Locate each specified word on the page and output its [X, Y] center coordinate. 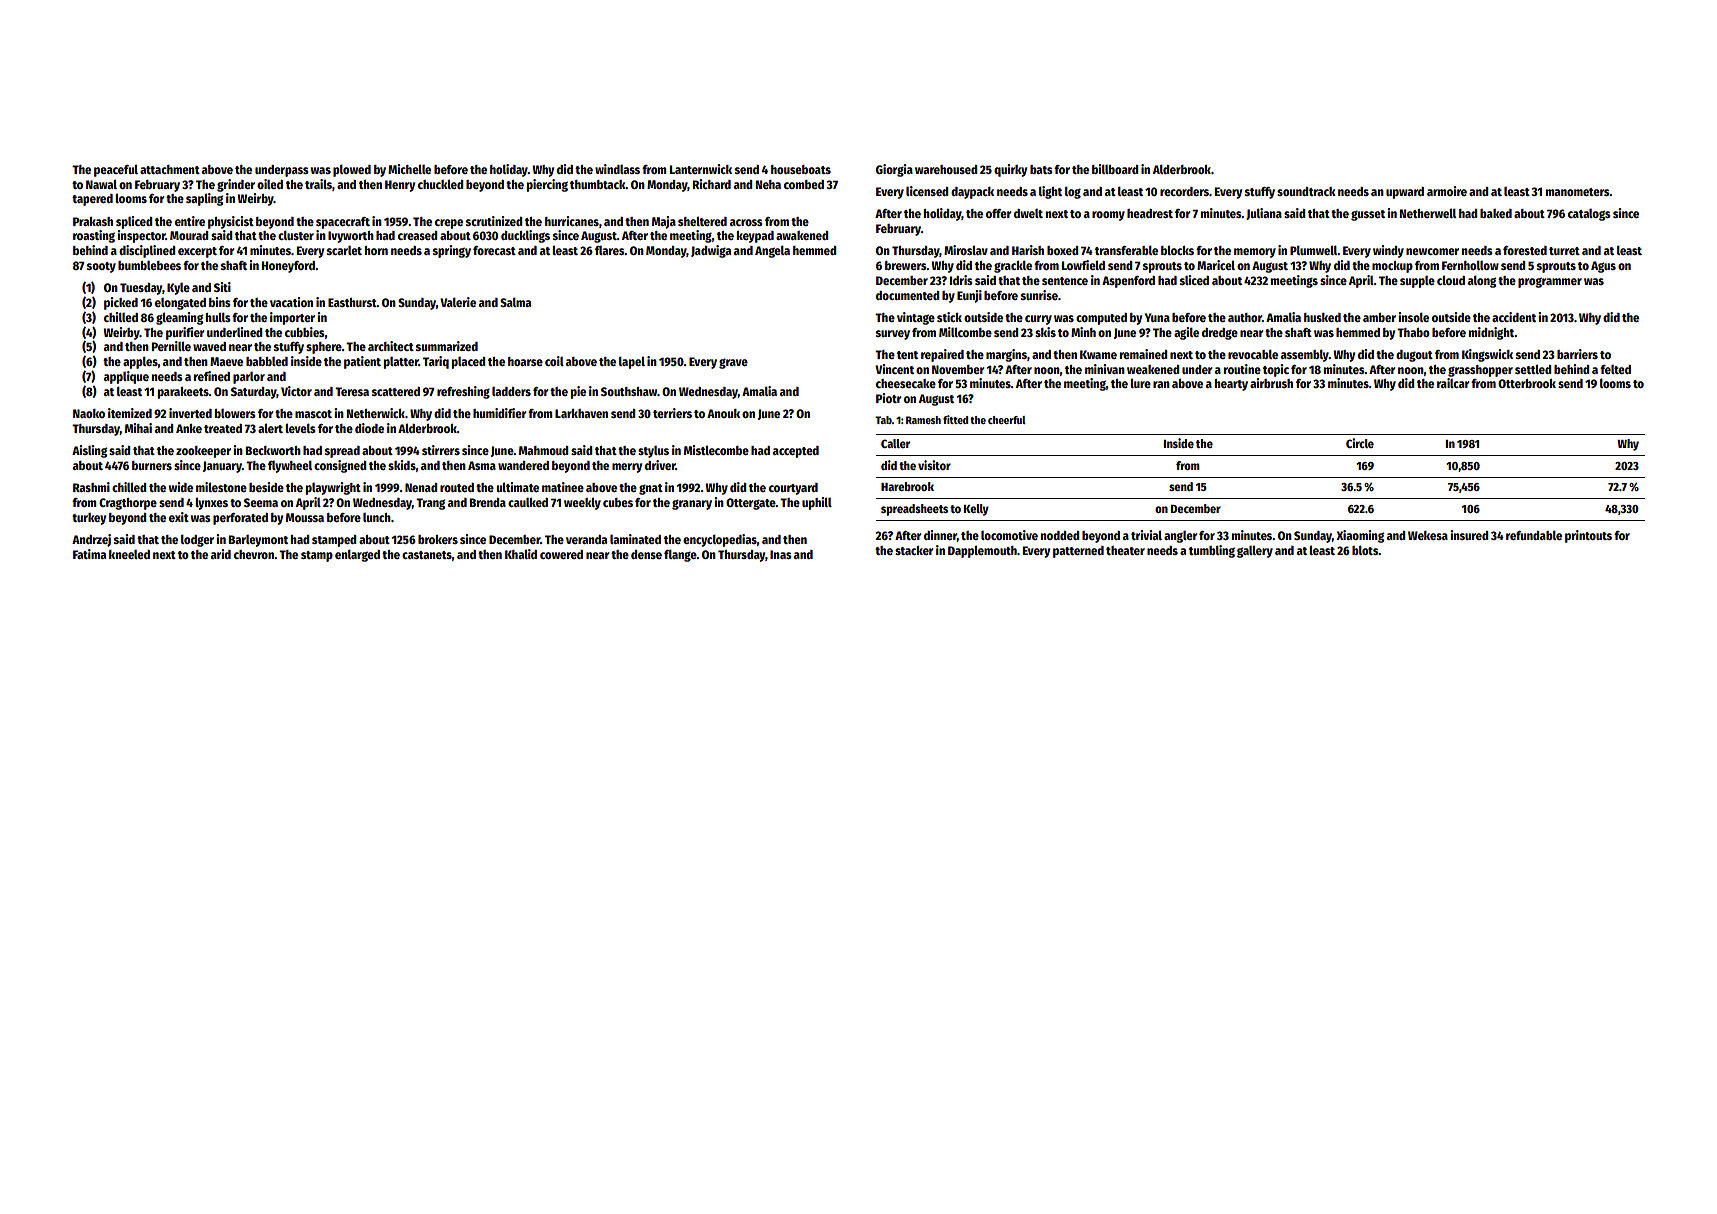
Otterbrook [1527, 383]
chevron [254, 554]
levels [300, 428]
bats [1041, 169]
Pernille [171, 346]
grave [733, 363]
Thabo [1413, 332]
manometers [1578, 192]
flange [680, 555]
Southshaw [629, 391]
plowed [352, 170]
